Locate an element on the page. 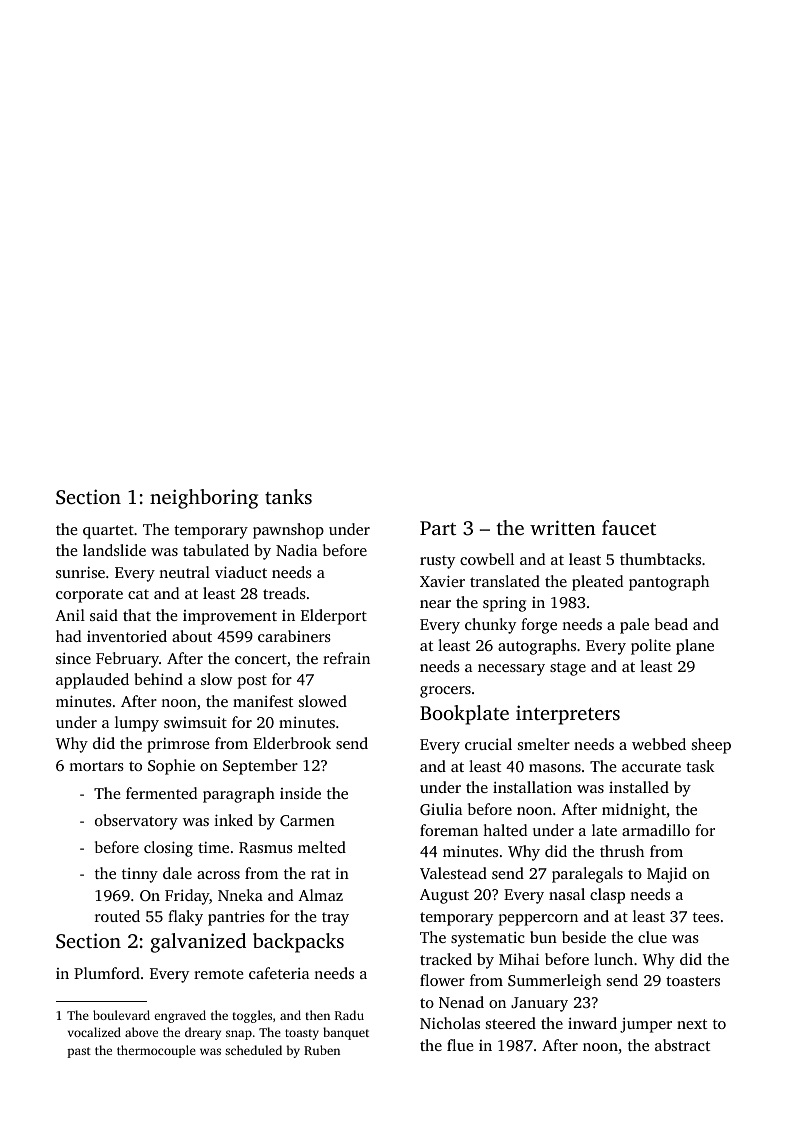 This page has width=791, height=1122. landslide is located at coordinates (114, 550).
